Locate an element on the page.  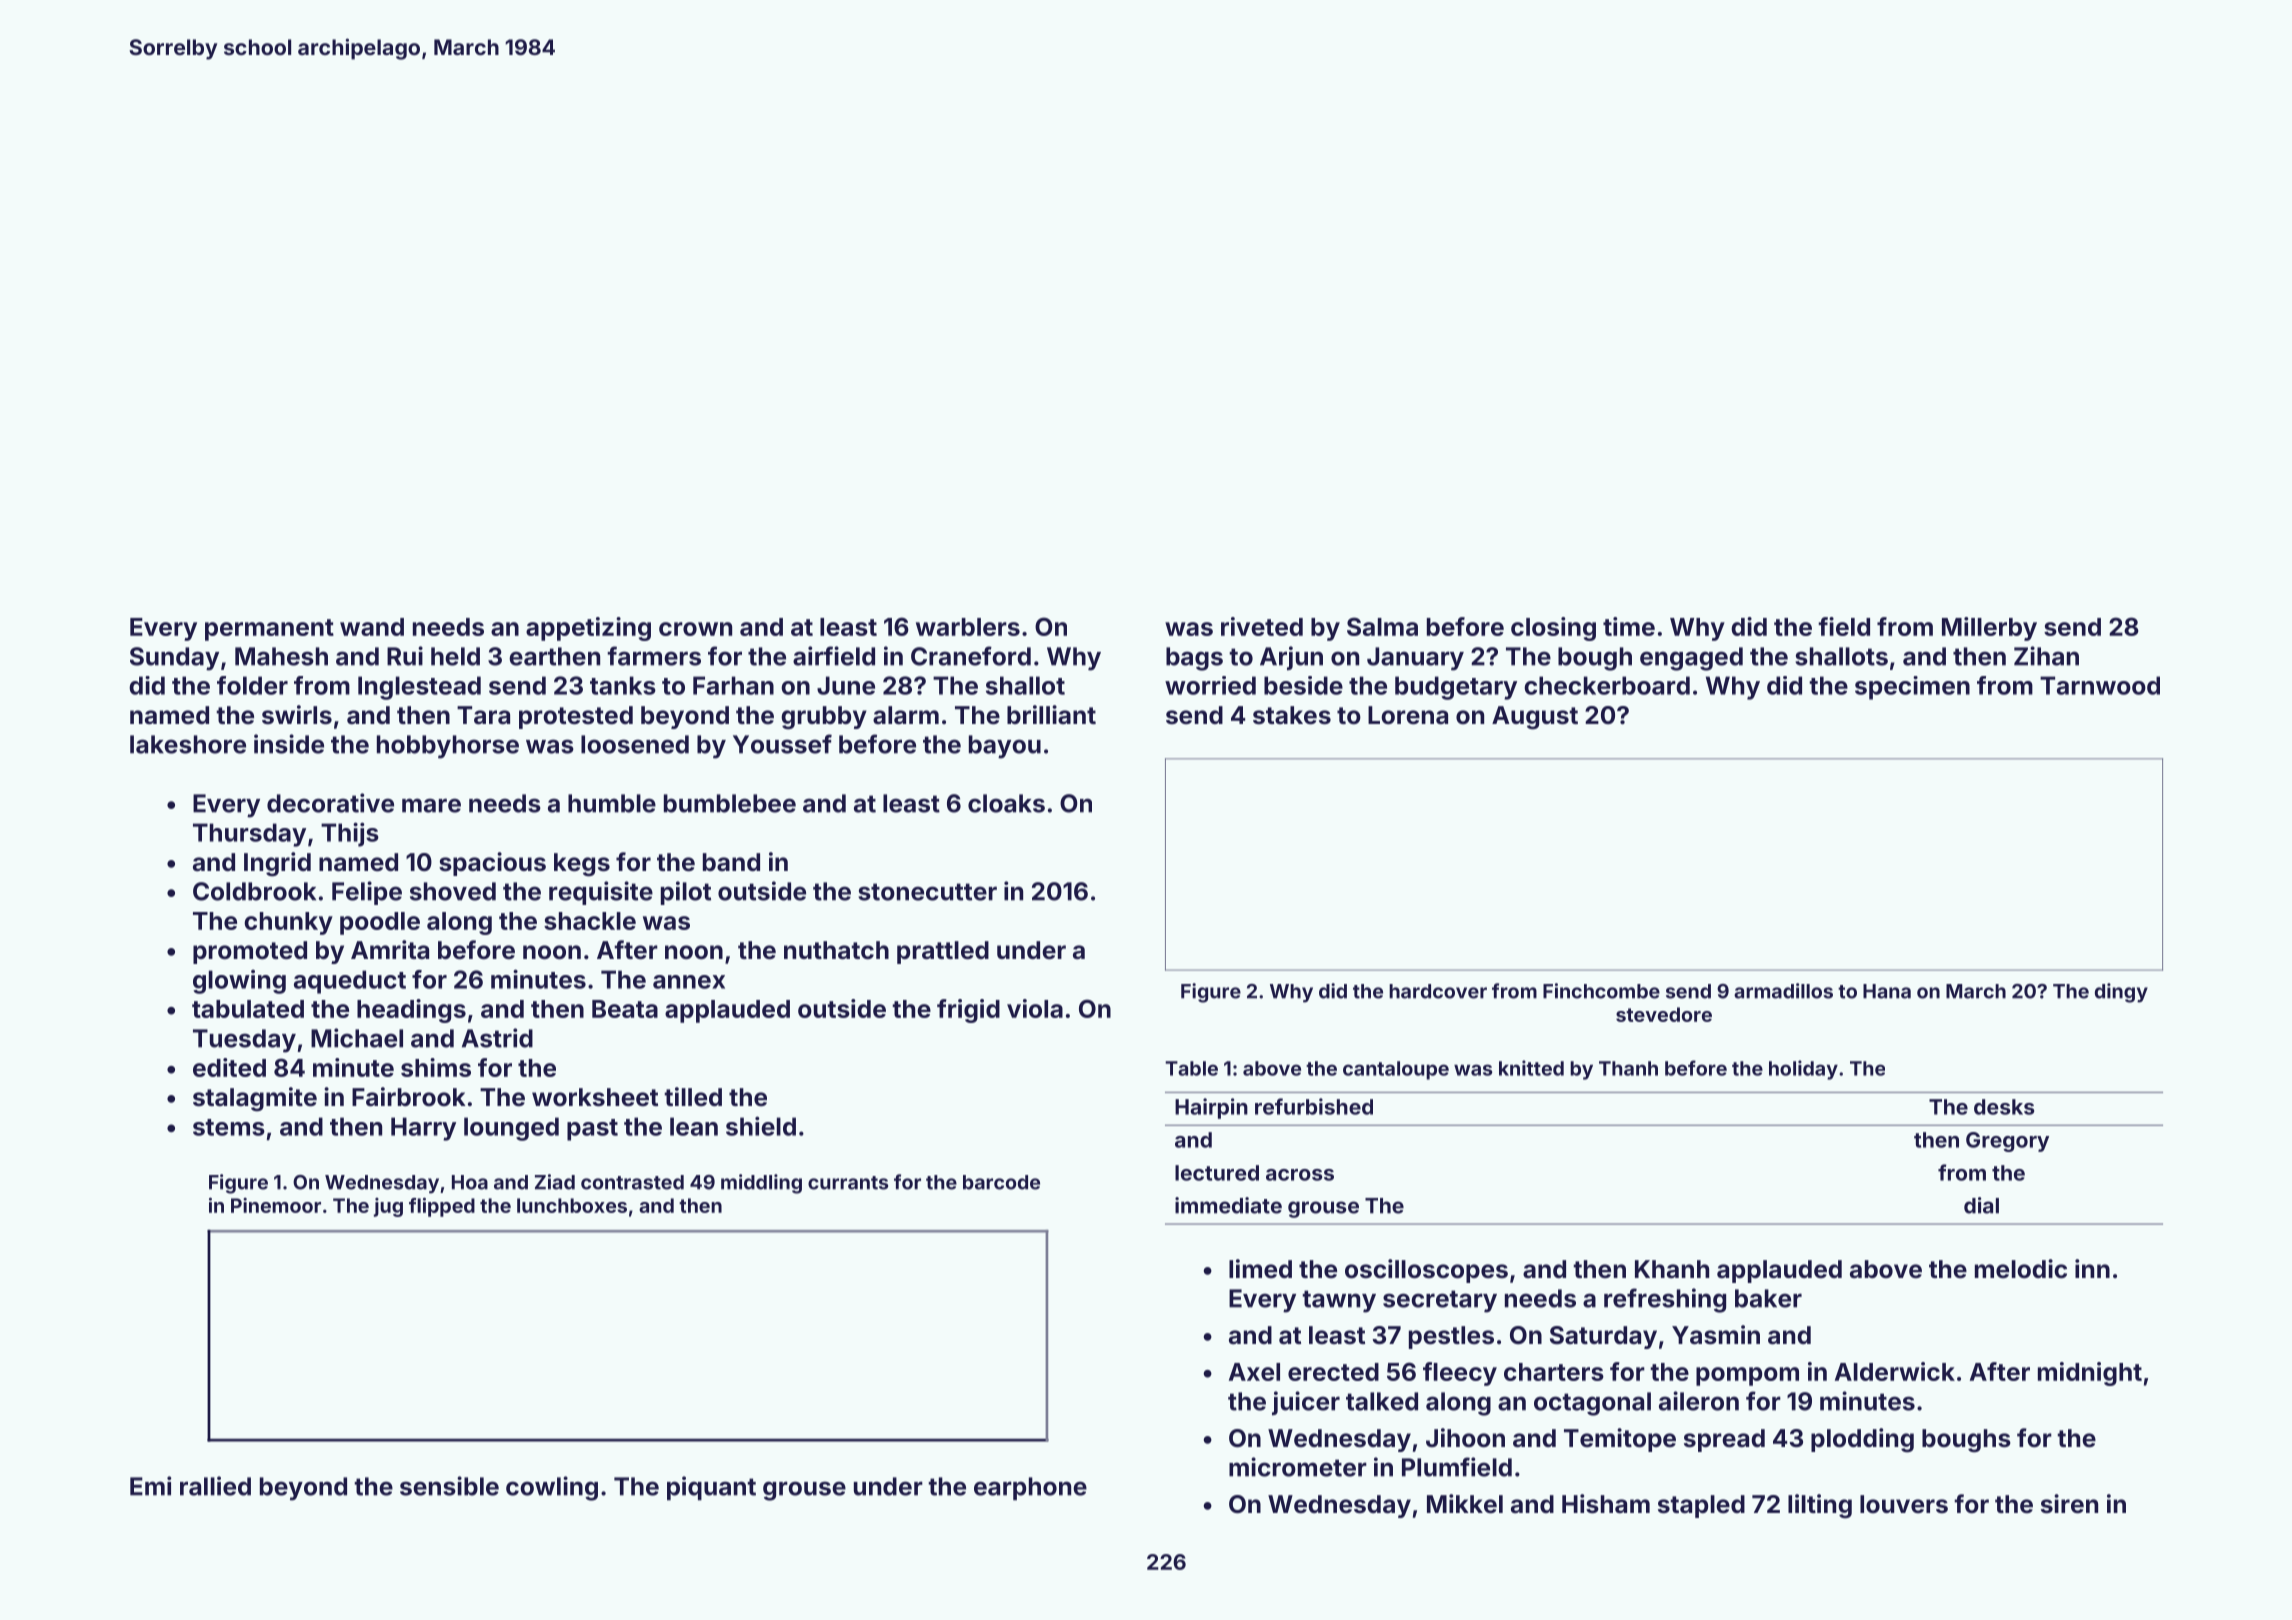
Tarnwood is located at coordinates (2100, 685).
